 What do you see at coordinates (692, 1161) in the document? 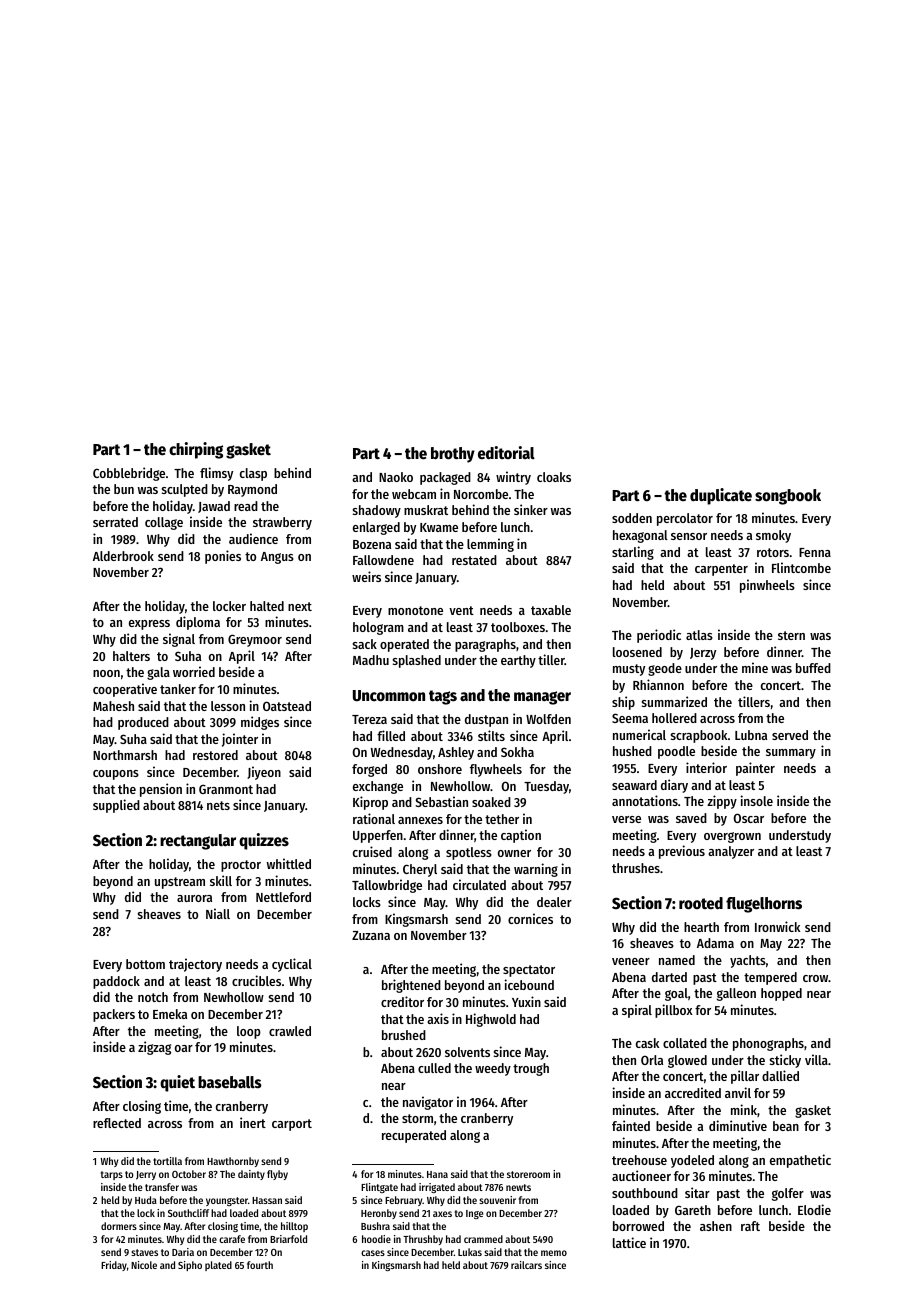
I see `yodeled` at bounding box center [692, 1161].
